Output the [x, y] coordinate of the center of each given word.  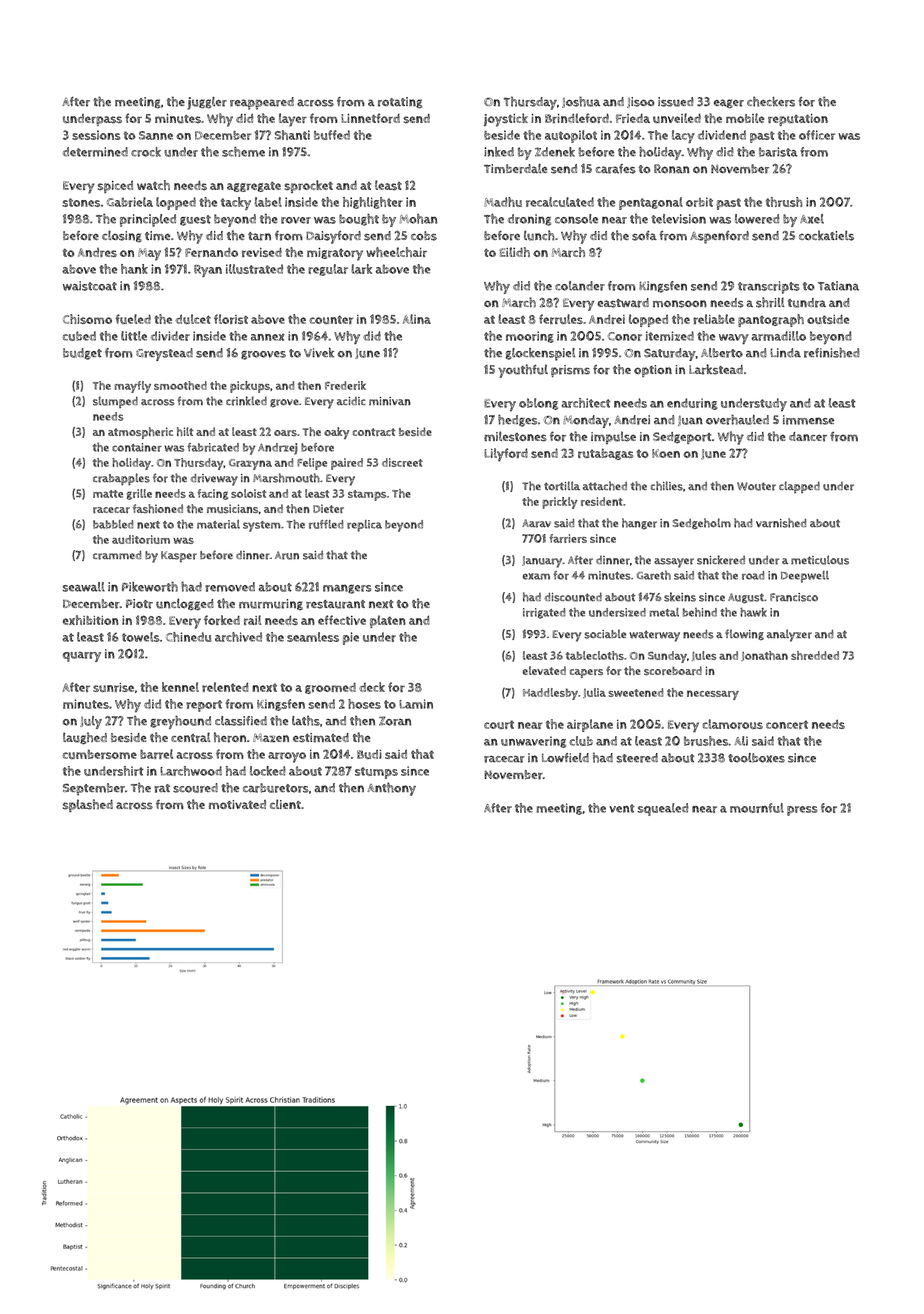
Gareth [654, 575]
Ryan [208, 271]
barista [778, 152]
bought [359, 220]
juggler [207, 103]
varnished [781, 523]
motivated [237, 804]
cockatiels [826, 235]
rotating [400, 103]
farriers [568, 538]
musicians [232, 508]
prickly [560, 503]
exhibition [91, 620]
